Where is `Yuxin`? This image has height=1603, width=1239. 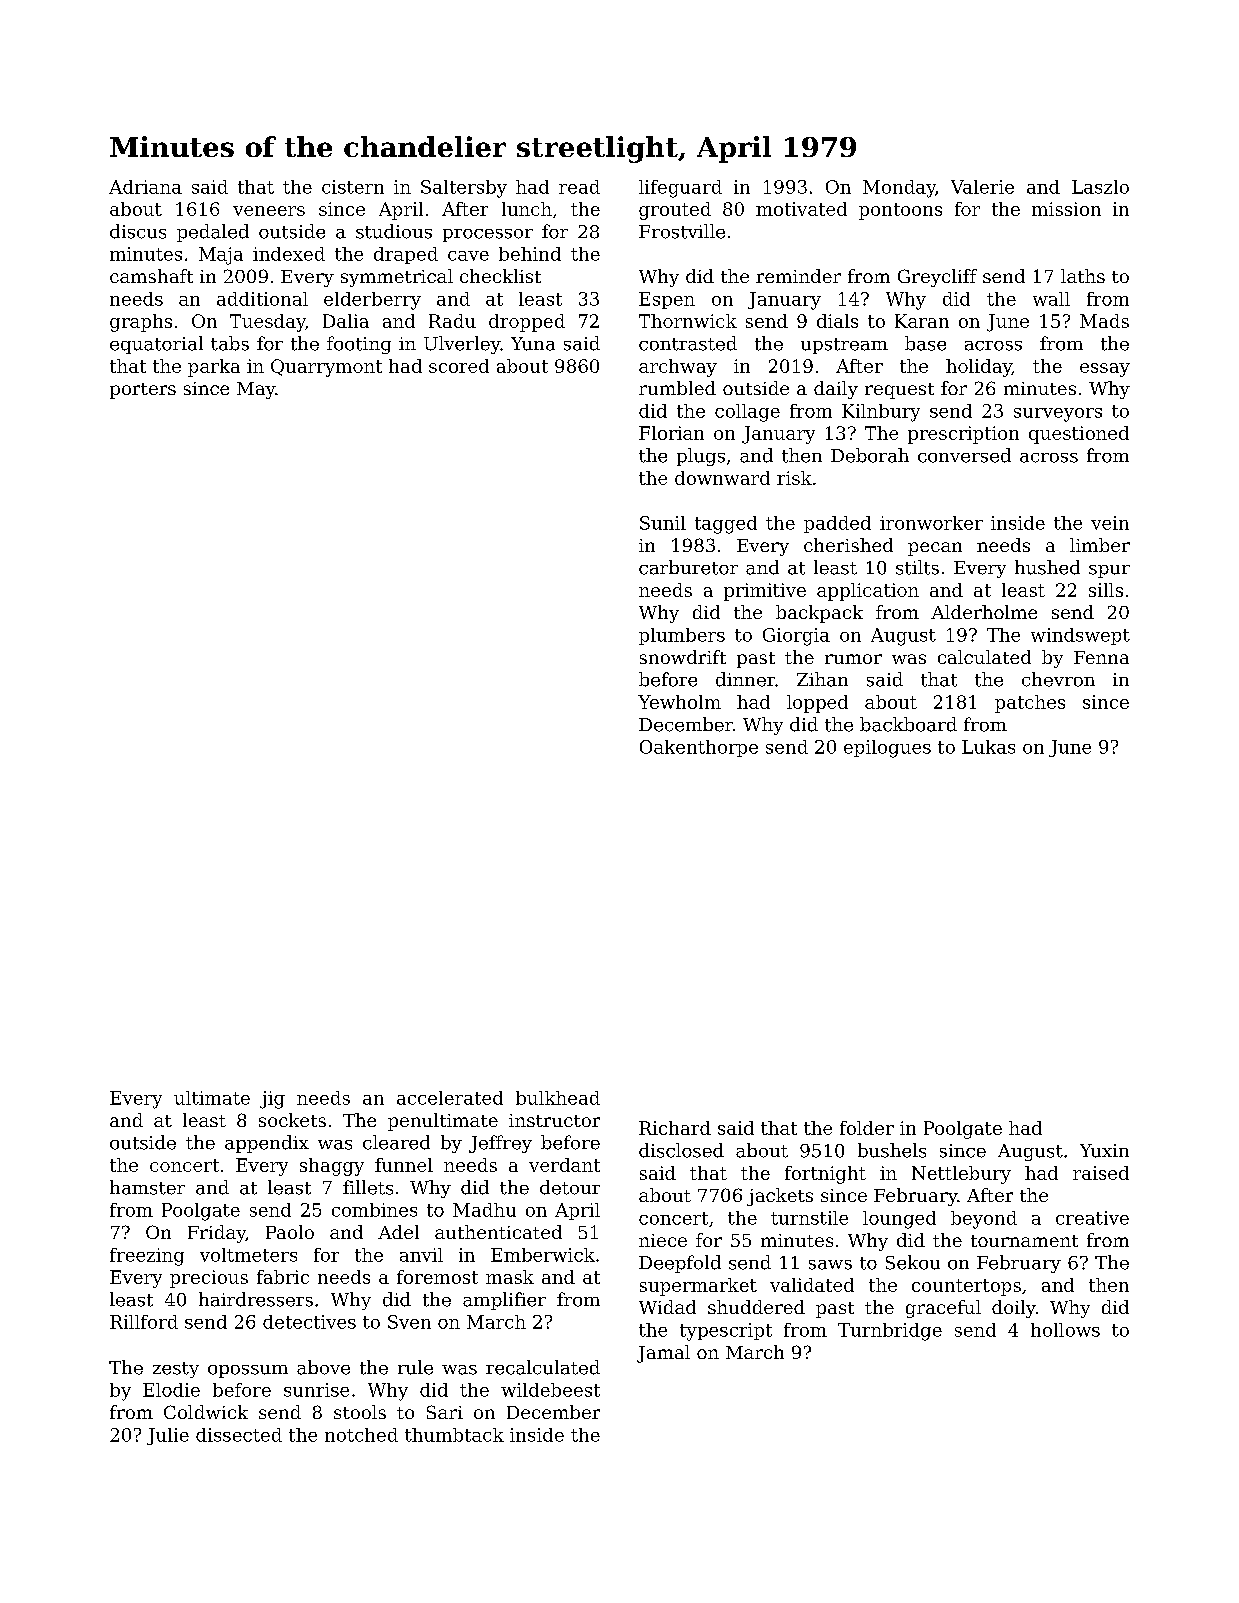 Yuxin is located at coordinates (1104, 1151).
